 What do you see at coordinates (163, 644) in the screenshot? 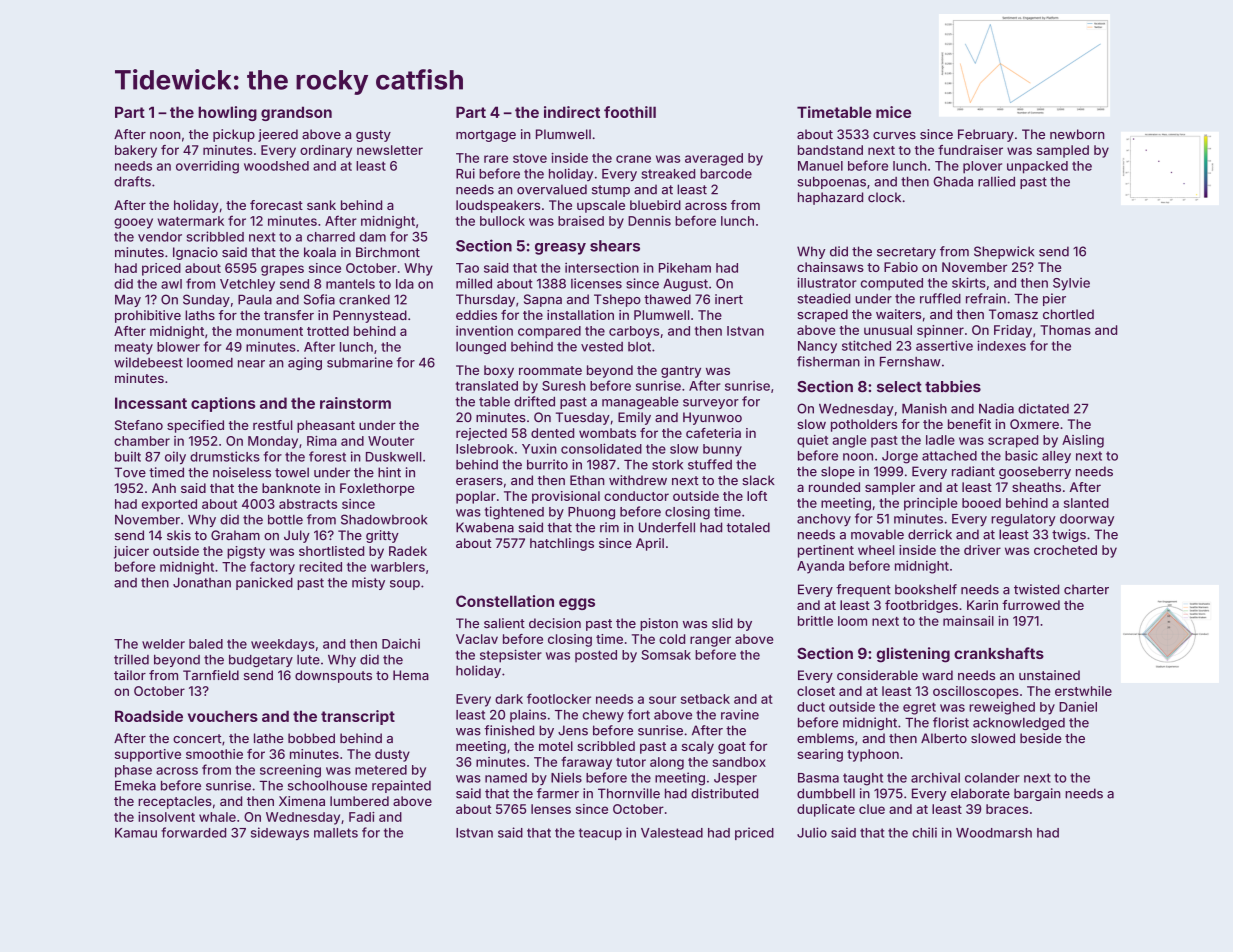
I see `welder` at bounding box center [163, 644].
